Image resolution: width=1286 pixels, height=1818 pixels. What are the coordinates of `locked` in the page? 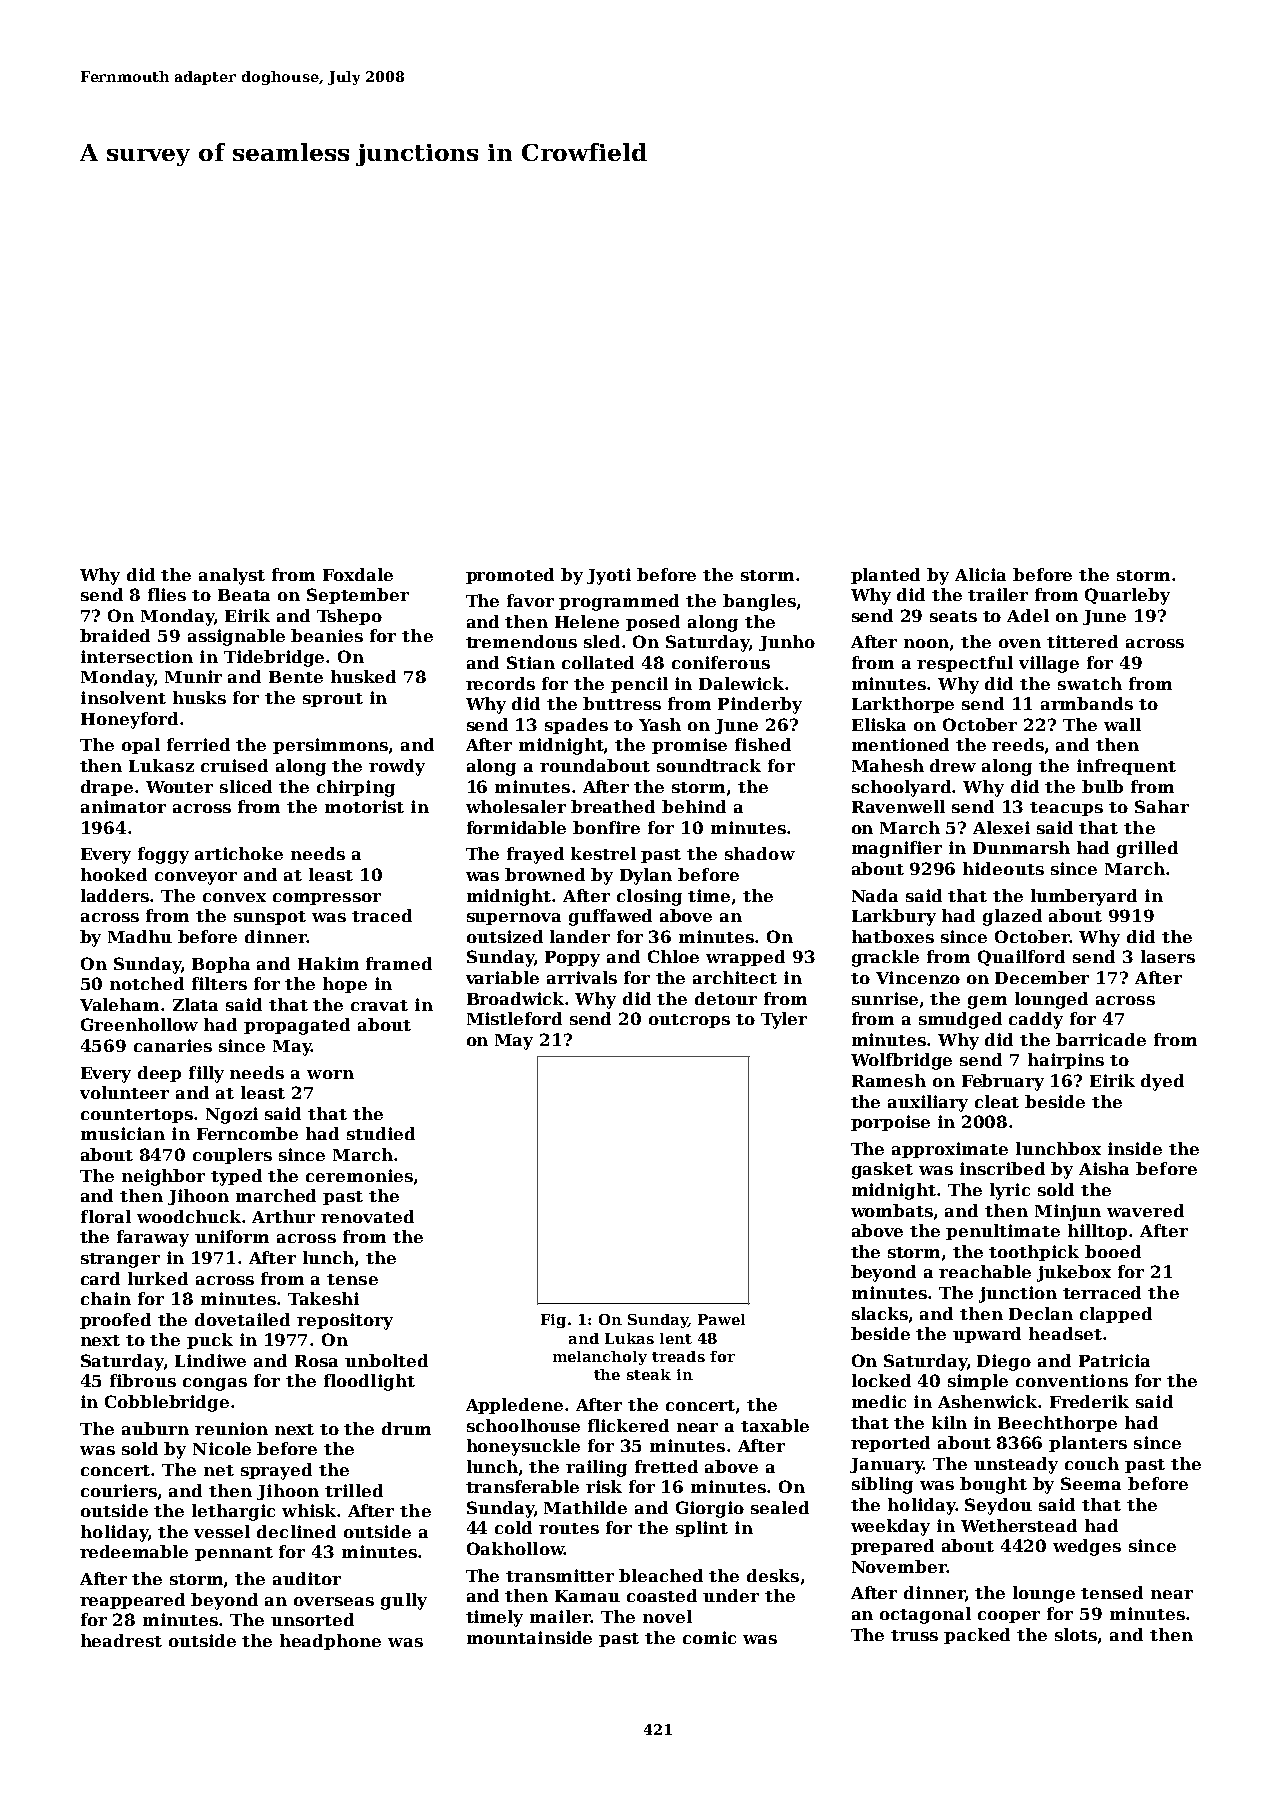 It's located at (881, 1380).
